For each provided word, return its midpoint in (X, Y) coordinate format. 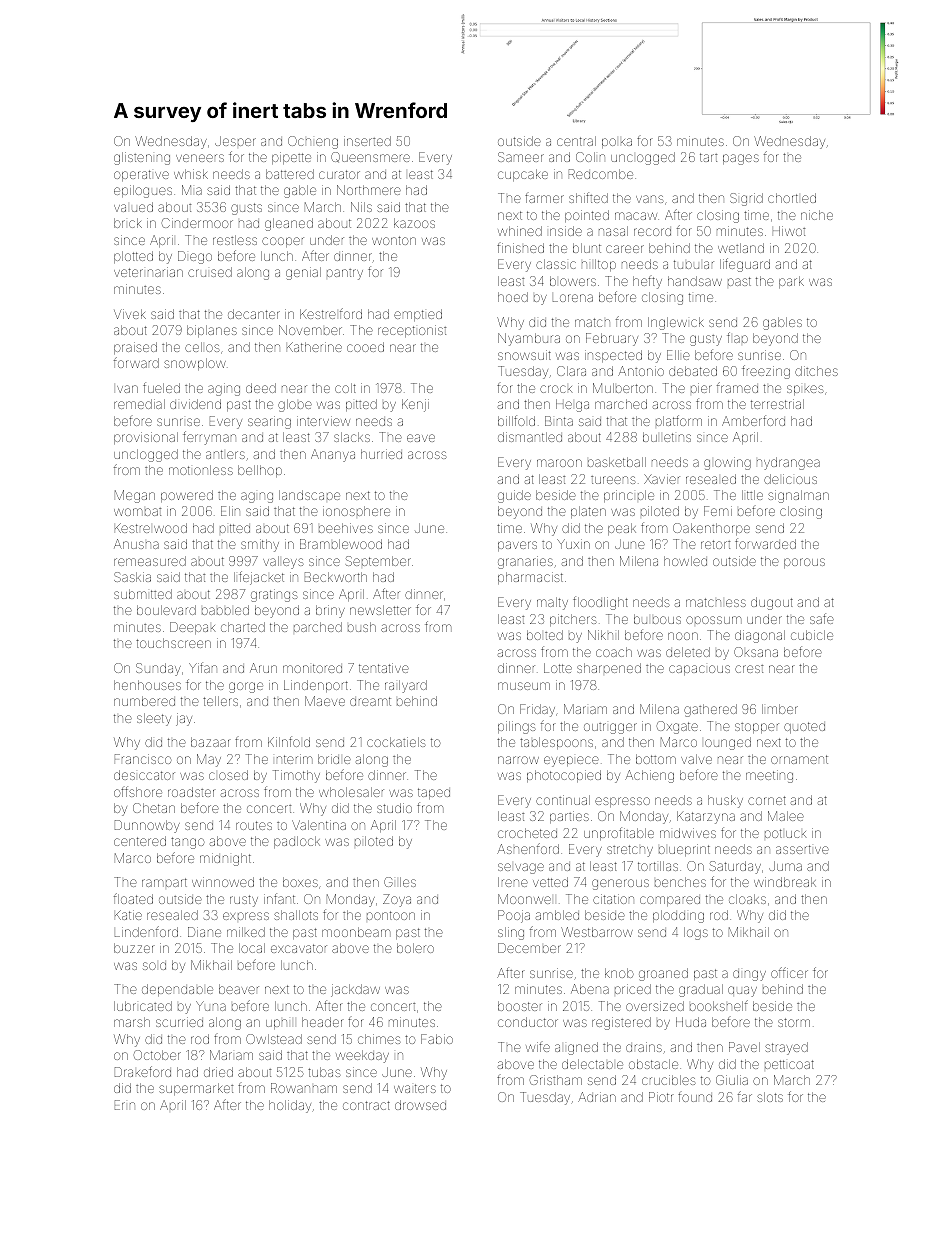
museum (524, 686)
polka (617, 143)
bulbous (657, 619)
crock (556, 389)
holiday (290, 1106)
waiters (415, 1088)
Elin (230, 511)
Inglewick (676, 323)
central (576, 141)
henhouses (147, 685)
